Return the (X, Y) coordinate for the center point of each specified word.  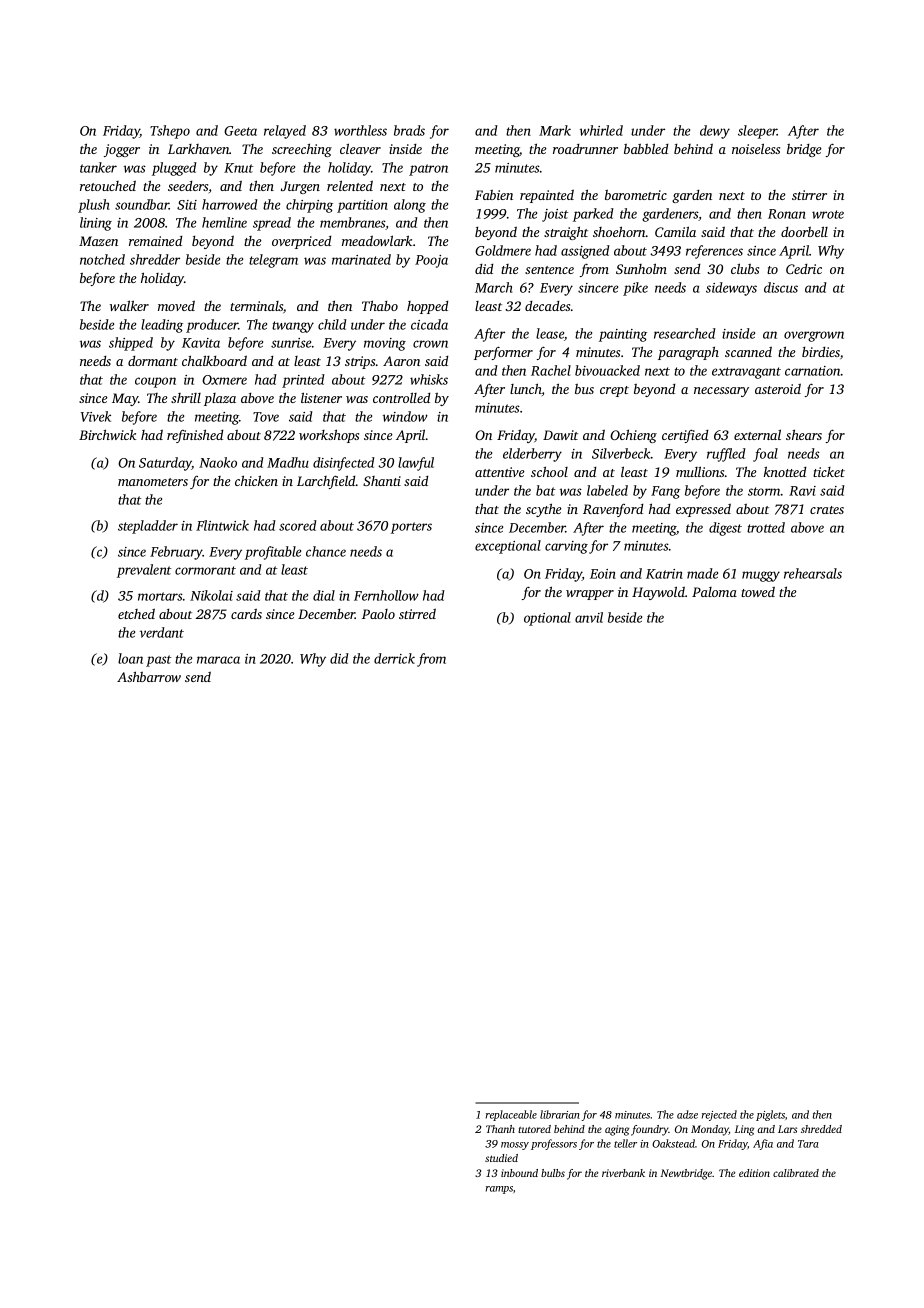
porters (411, 528)
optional (547, 619)
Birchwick (107, 434)
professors (554, 1144)
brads (409, 130)
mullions (700, 471)
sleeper (757, 132)
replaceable (511, 1115)
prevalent (144, 571)
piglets (770, 1115)
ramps (499, 1190)
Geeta (240, 131)
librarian (560, 1114)
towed (758, 592)
